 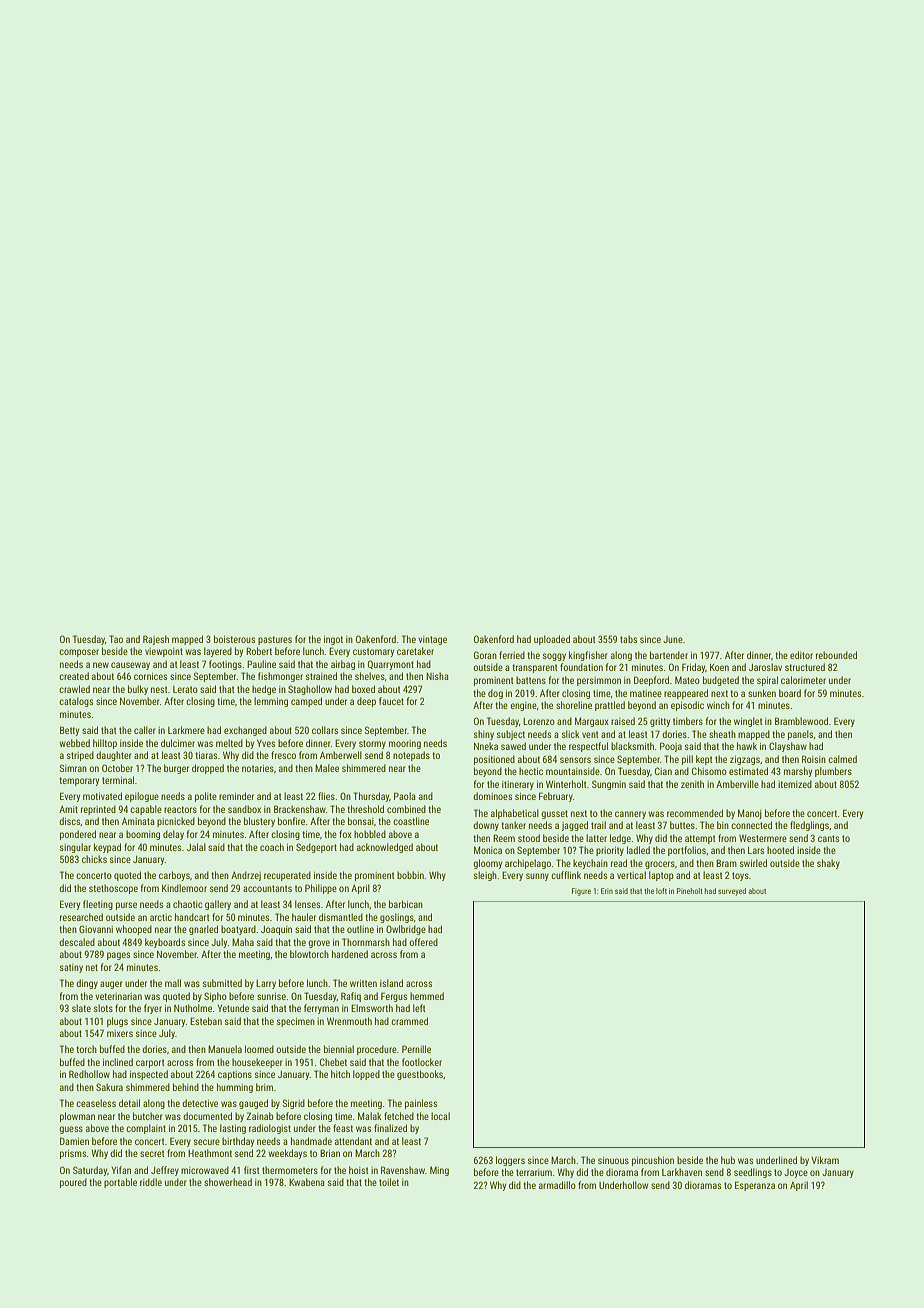 What do you see at coordinates (422, 1062) in the screenshot?
I see `footlocker` at bounding box center [422, 1062].
